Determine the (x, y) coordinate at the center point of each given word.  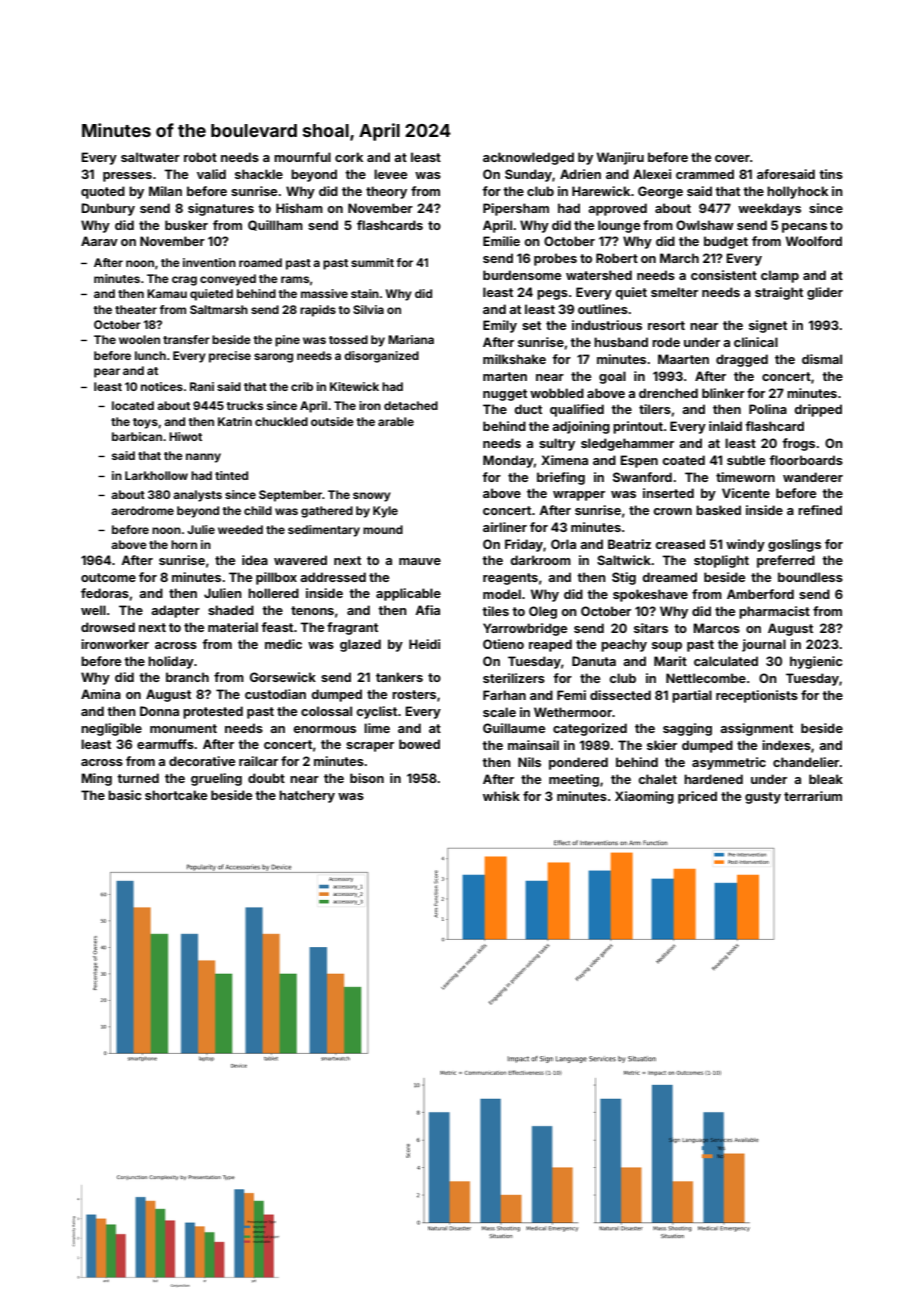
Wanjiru (620, 158)
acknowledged (528, 158)
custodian (275, 694)
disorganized (381, 357)
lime (377, 728)
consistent (724, 275)
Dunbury (108, 209)
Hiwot (185, 436)
